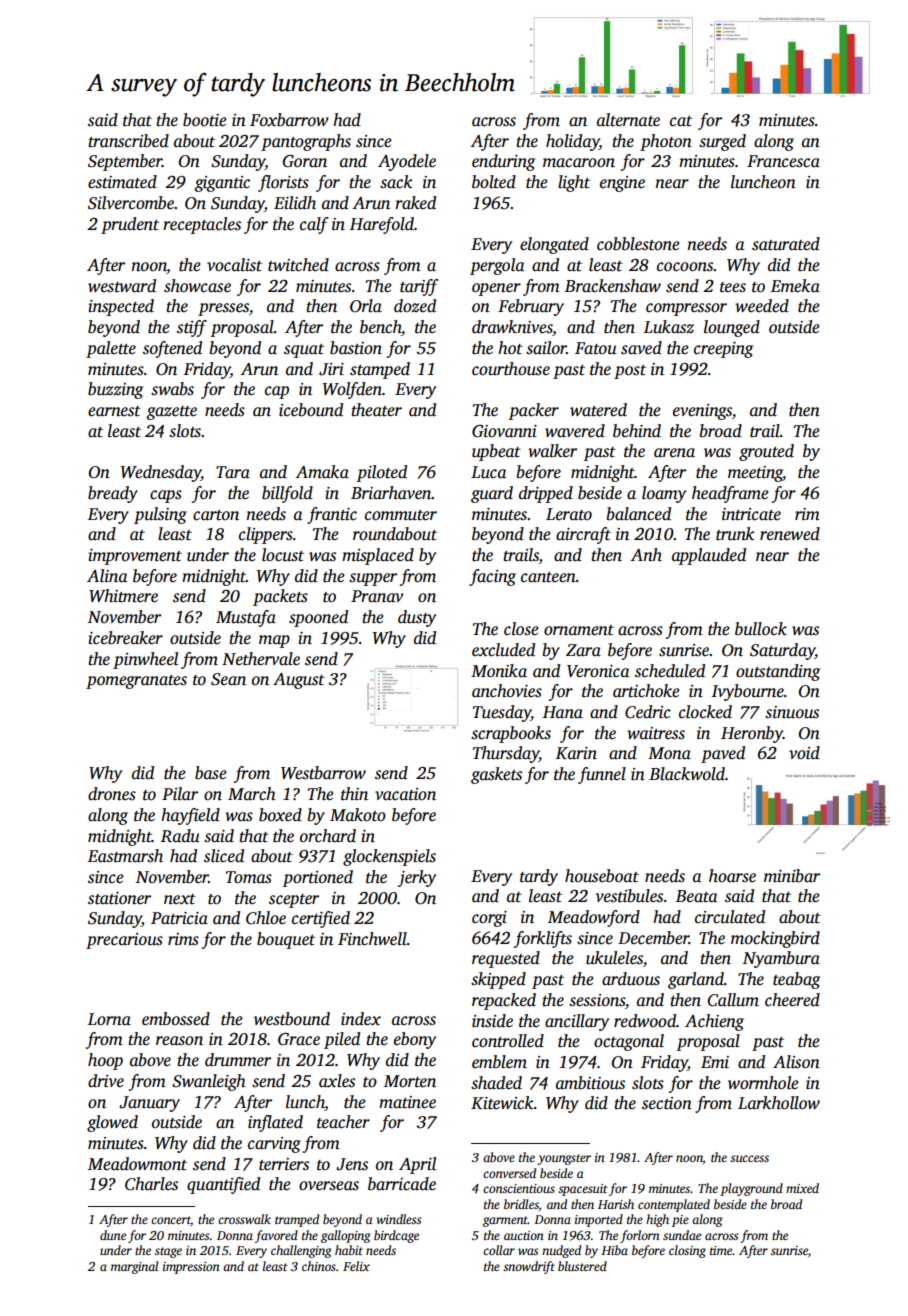 This screenshot has width=908, height=1316. Describe the element at coordinates (130, 225) in the screenshot. I see `prudent` at that location.
